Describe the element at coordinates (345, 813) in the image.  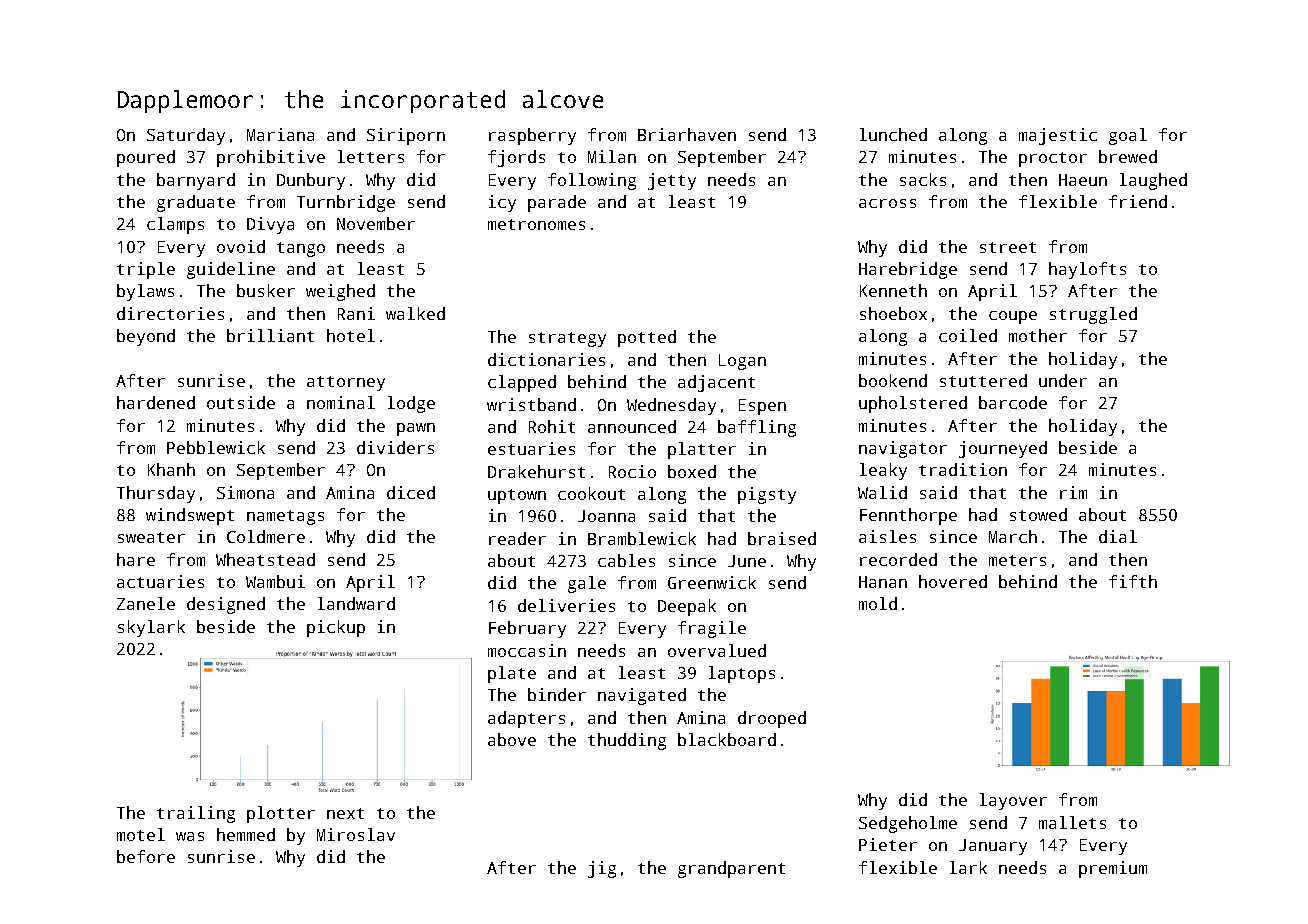
I see `next` at that location.
